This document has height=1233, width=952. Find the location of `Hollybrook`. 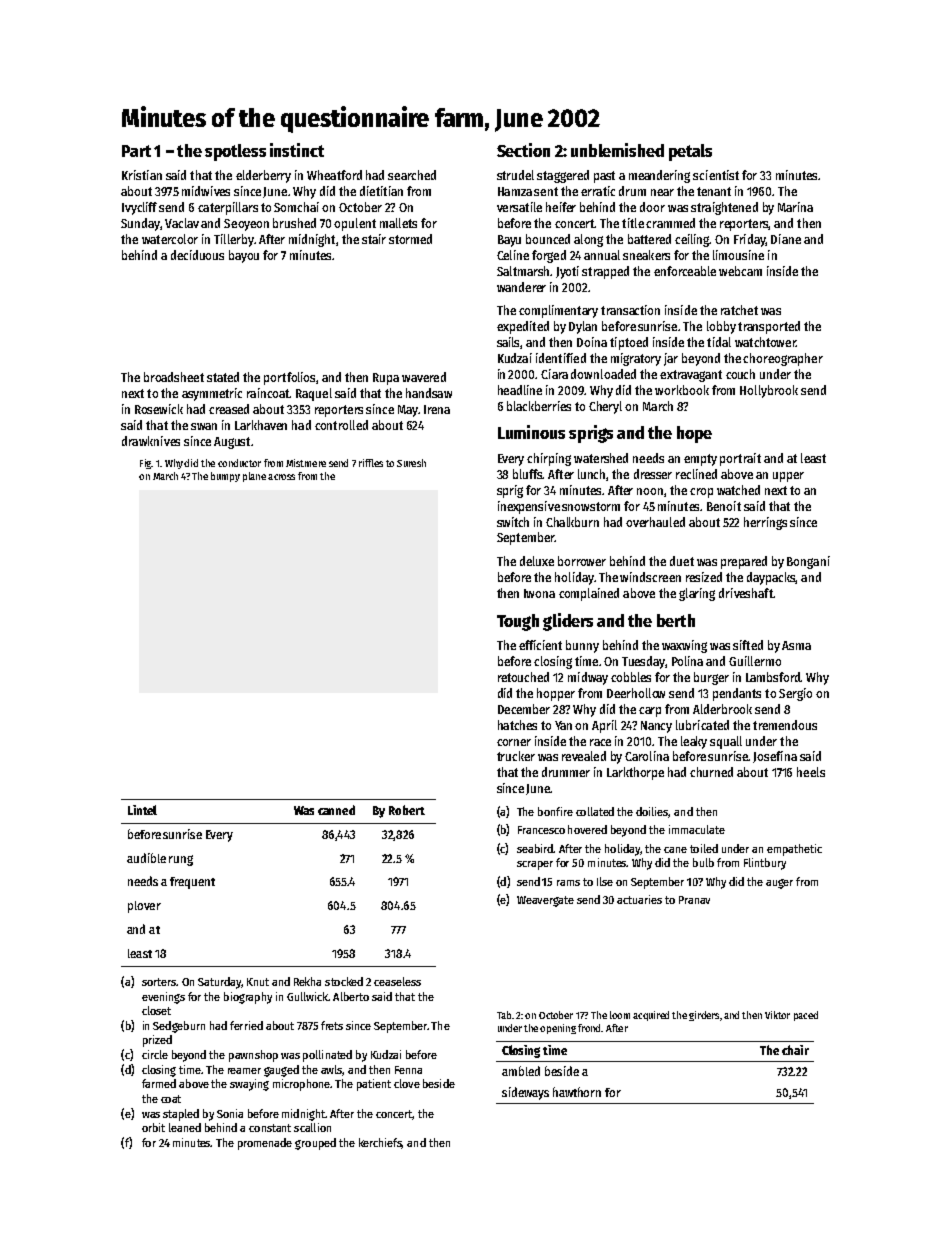

Hollybrook is located at coordinates (769, 391).
